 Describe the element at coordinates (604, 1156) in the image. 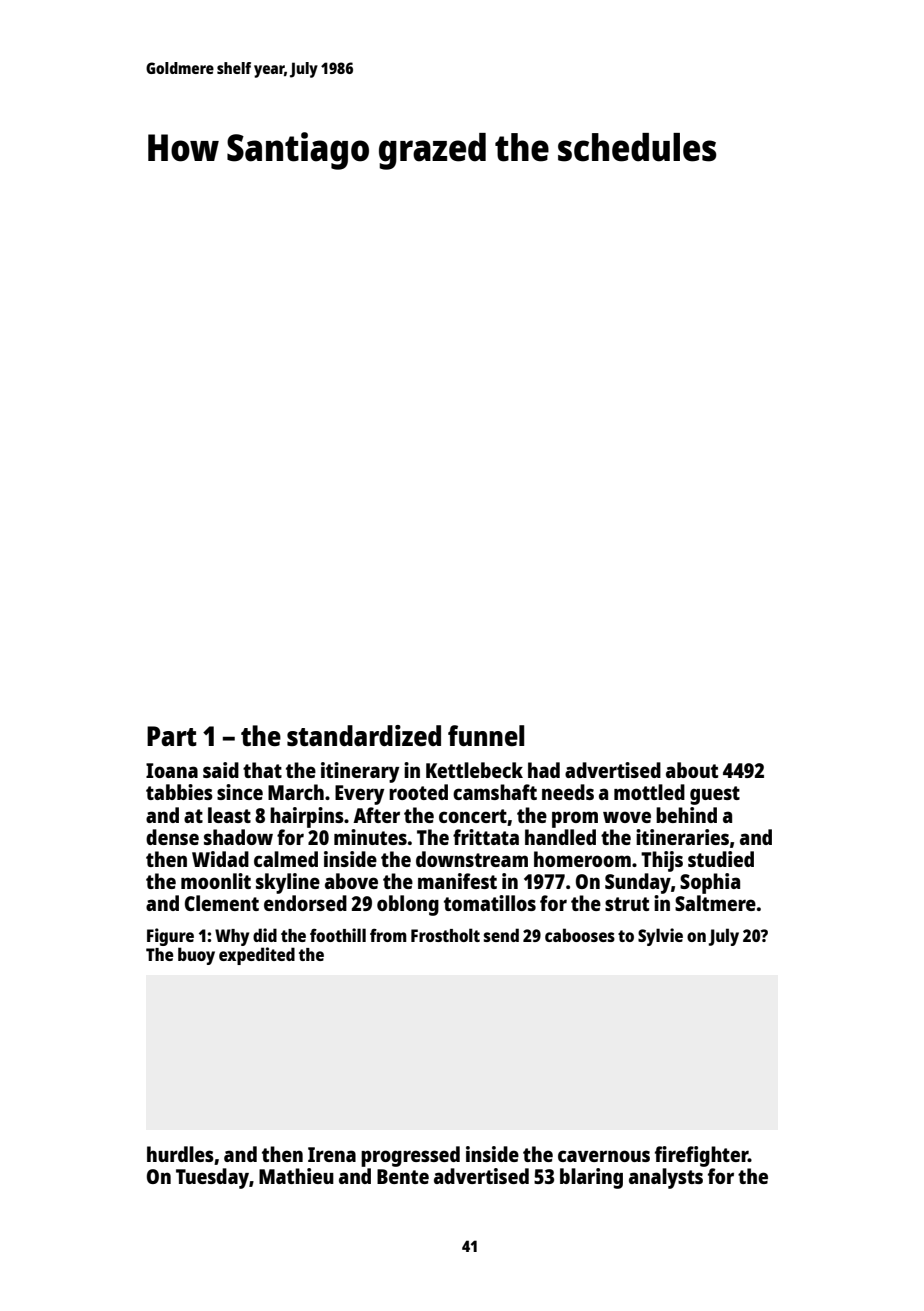

I see `cavernous` at that location.
